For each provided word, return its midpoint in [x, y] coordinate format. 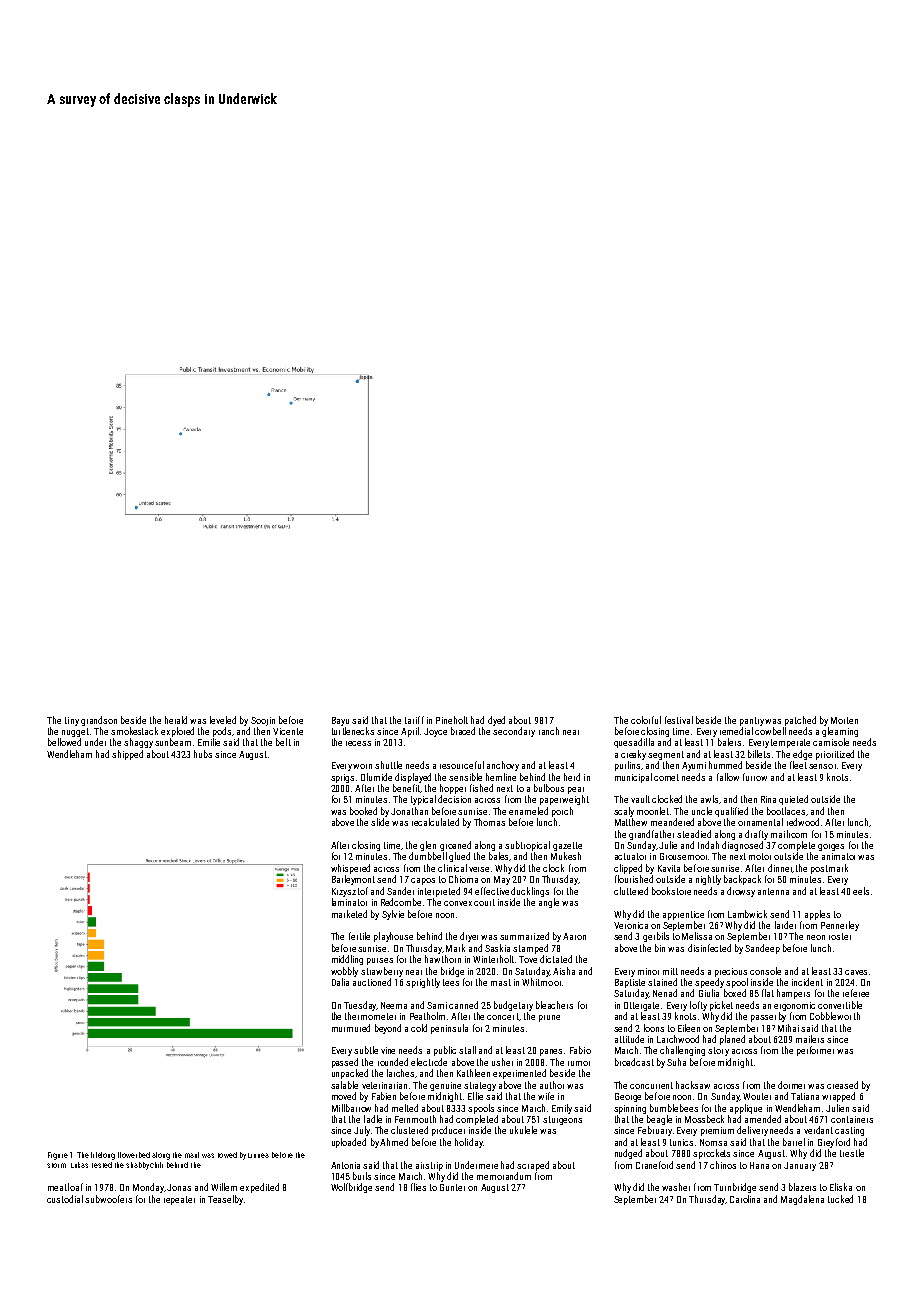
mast [501, 982]
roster [840, 936]
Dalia [340, 982]
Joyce [435, 732]
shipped [127, 755]
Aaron [574, 936]
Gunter [452, 1187]
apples [817, 915]
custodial [65, 1199]
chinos [723, 1165]
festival [679, 720]
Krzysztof [350, 892]
